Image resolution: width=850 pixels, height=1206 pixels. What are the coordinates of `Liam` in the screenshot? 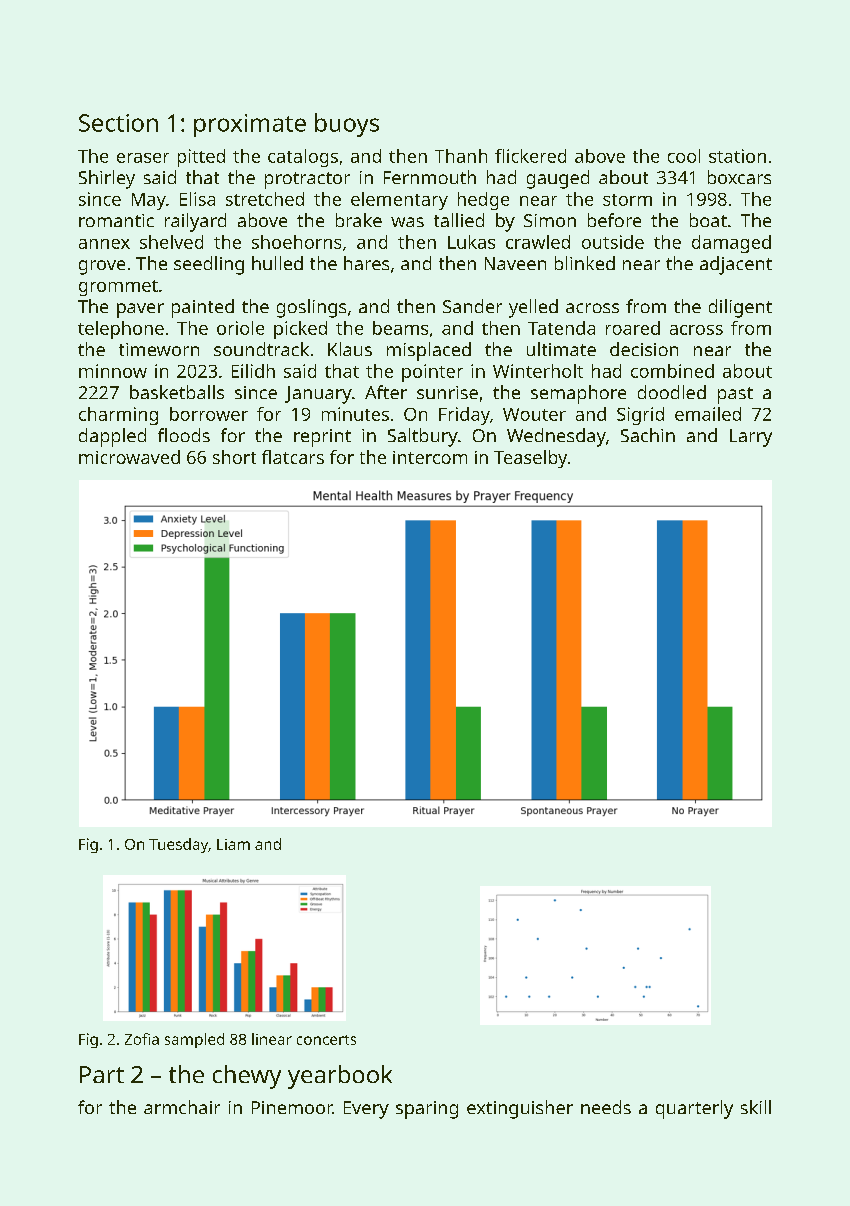 It's located at (233, 844).
